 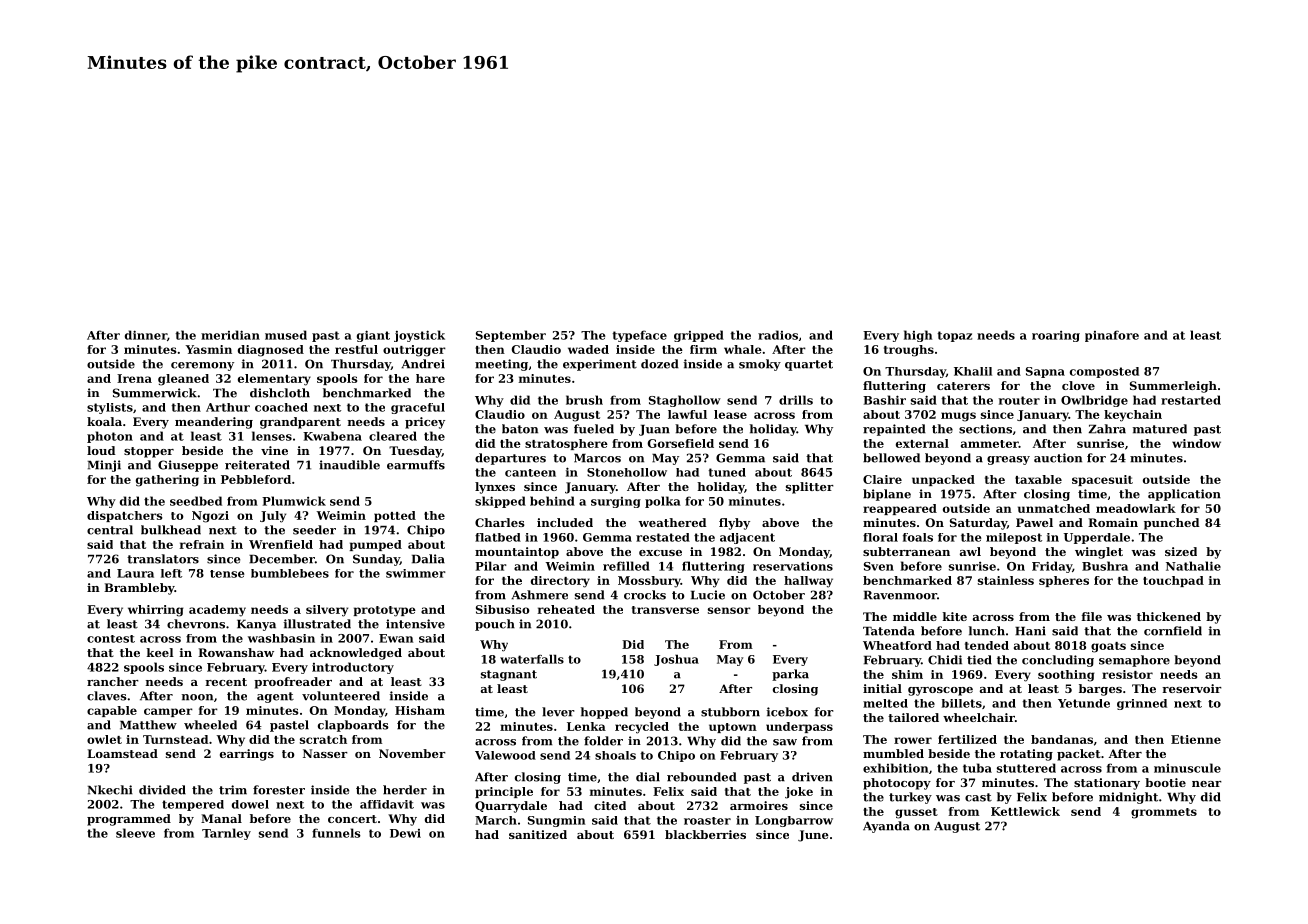 What do you see at coordinates (336, 833) in the screenshot?
I see `funnels` at bounding box center [336, 833].
